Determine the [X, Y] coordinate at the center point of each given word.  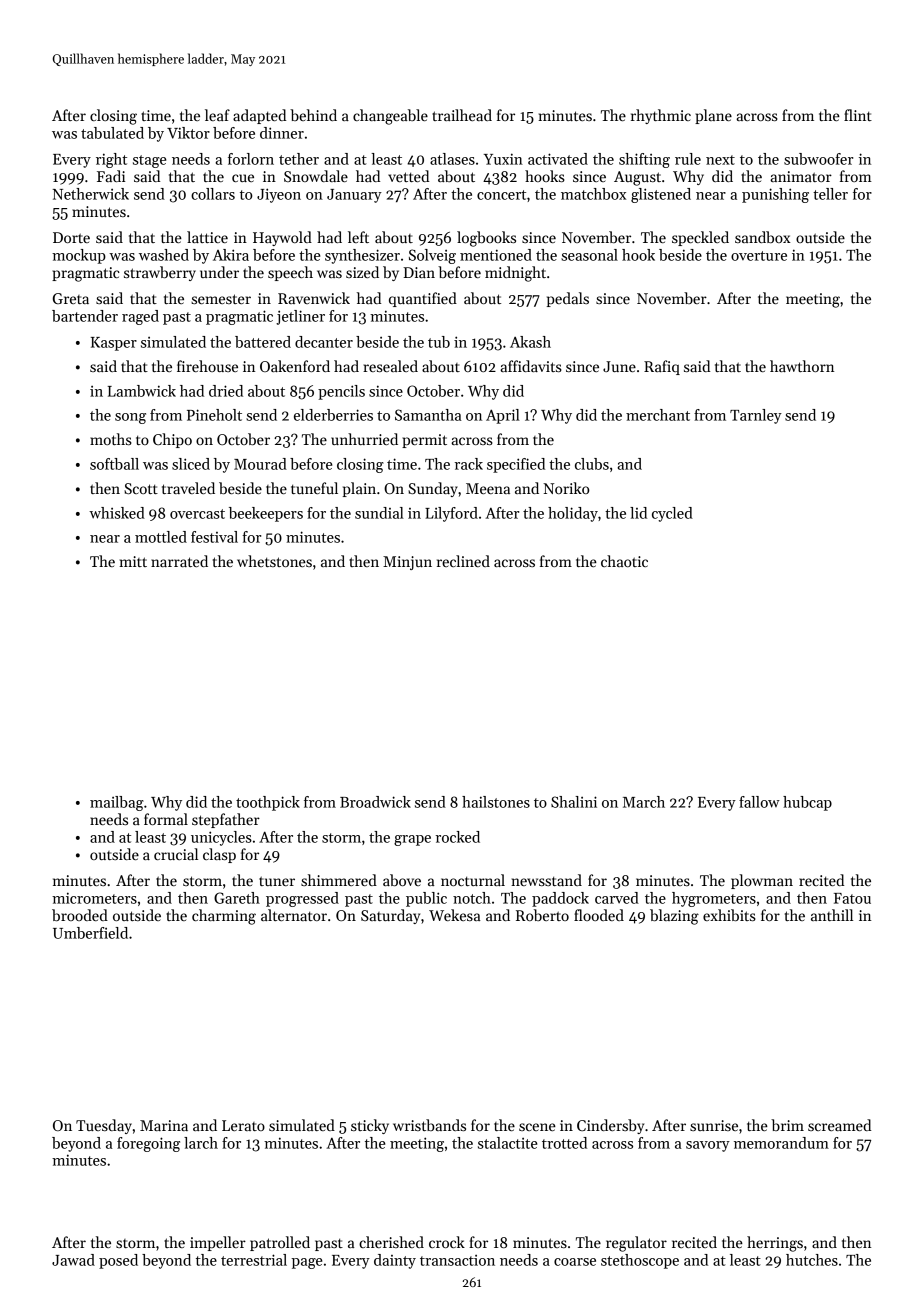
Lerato [243, 1125]
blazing [674, 917]
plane [713, 116]
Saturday [390, 916]
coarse [575, 1262]
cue [243, 178]
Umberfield [90, 933]
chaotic [624, 561]
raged [140, 317]
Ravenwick [314, 298]
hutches [812, 1260]
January [354, 196]
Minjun [407, 563]
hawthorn [802, 366]
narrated [179, 561]
